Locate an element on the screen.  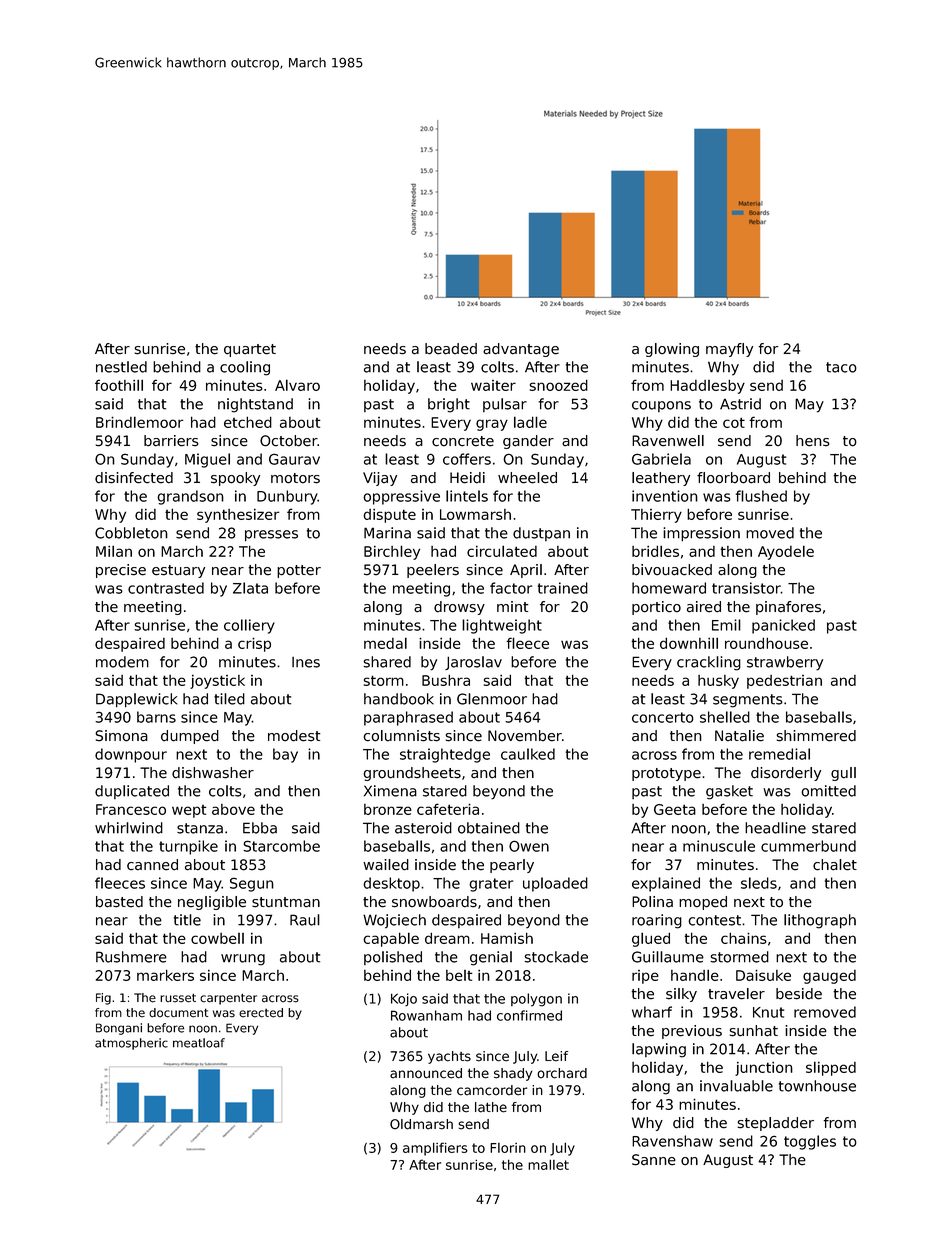
mallet is located at coordinates (548, 1164).
